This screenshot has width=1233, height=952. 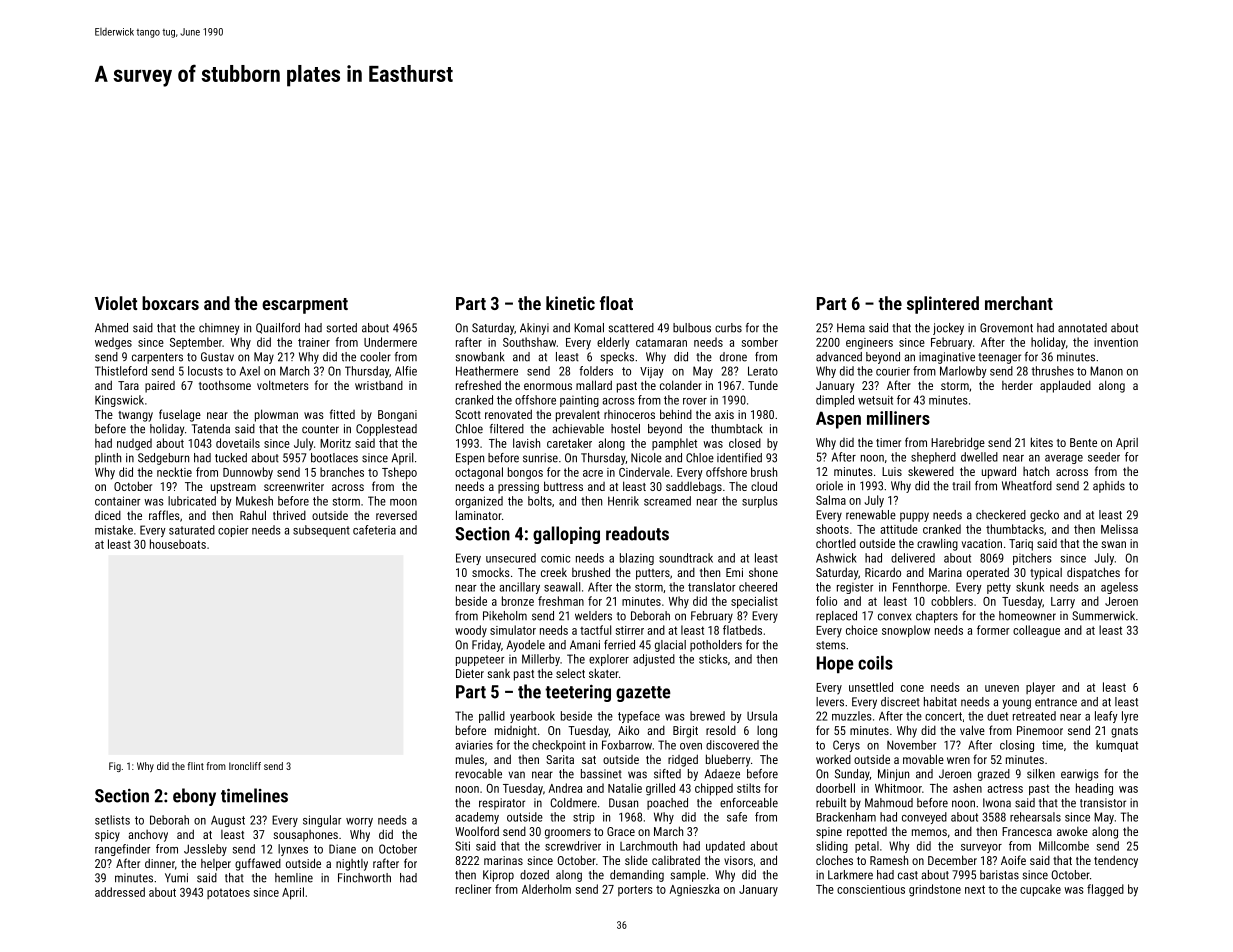 What do you see at coordinates (716, 646) in the screenshot?
I see `potholders` at bounding box center [716, 646].
